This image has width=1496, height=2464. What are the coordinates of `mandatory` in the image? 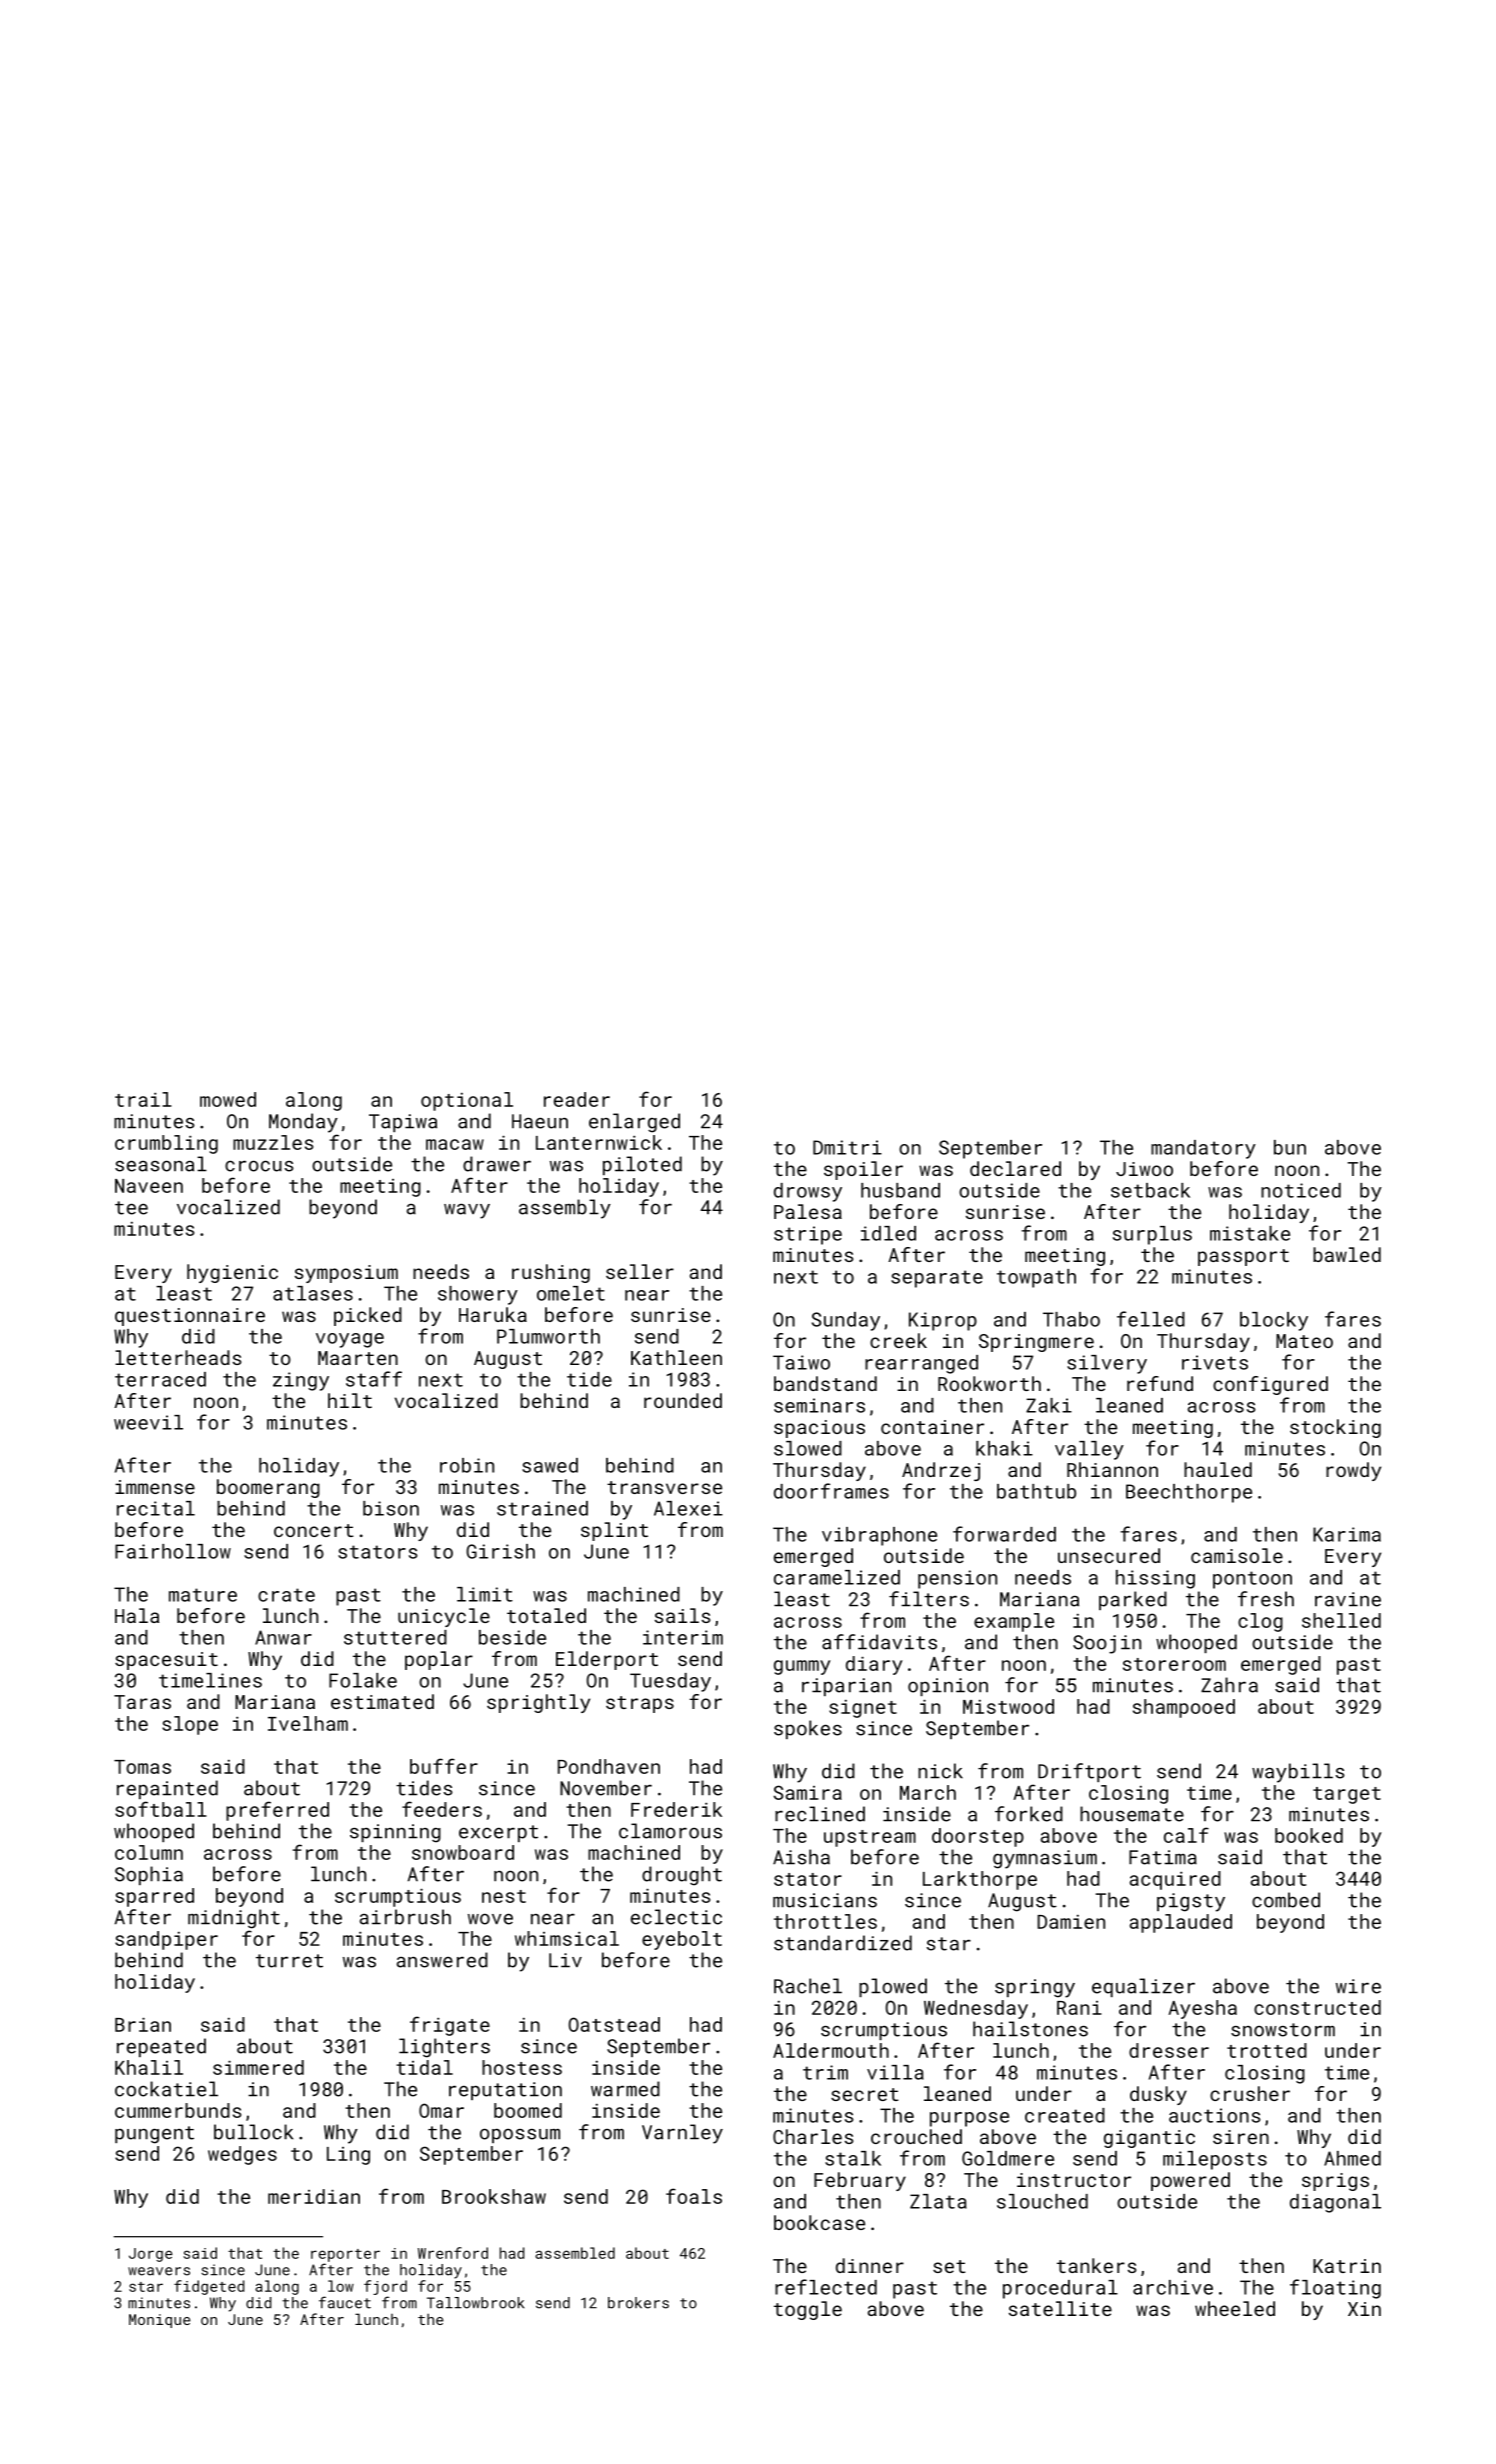 It's located at (1203, 1149).
